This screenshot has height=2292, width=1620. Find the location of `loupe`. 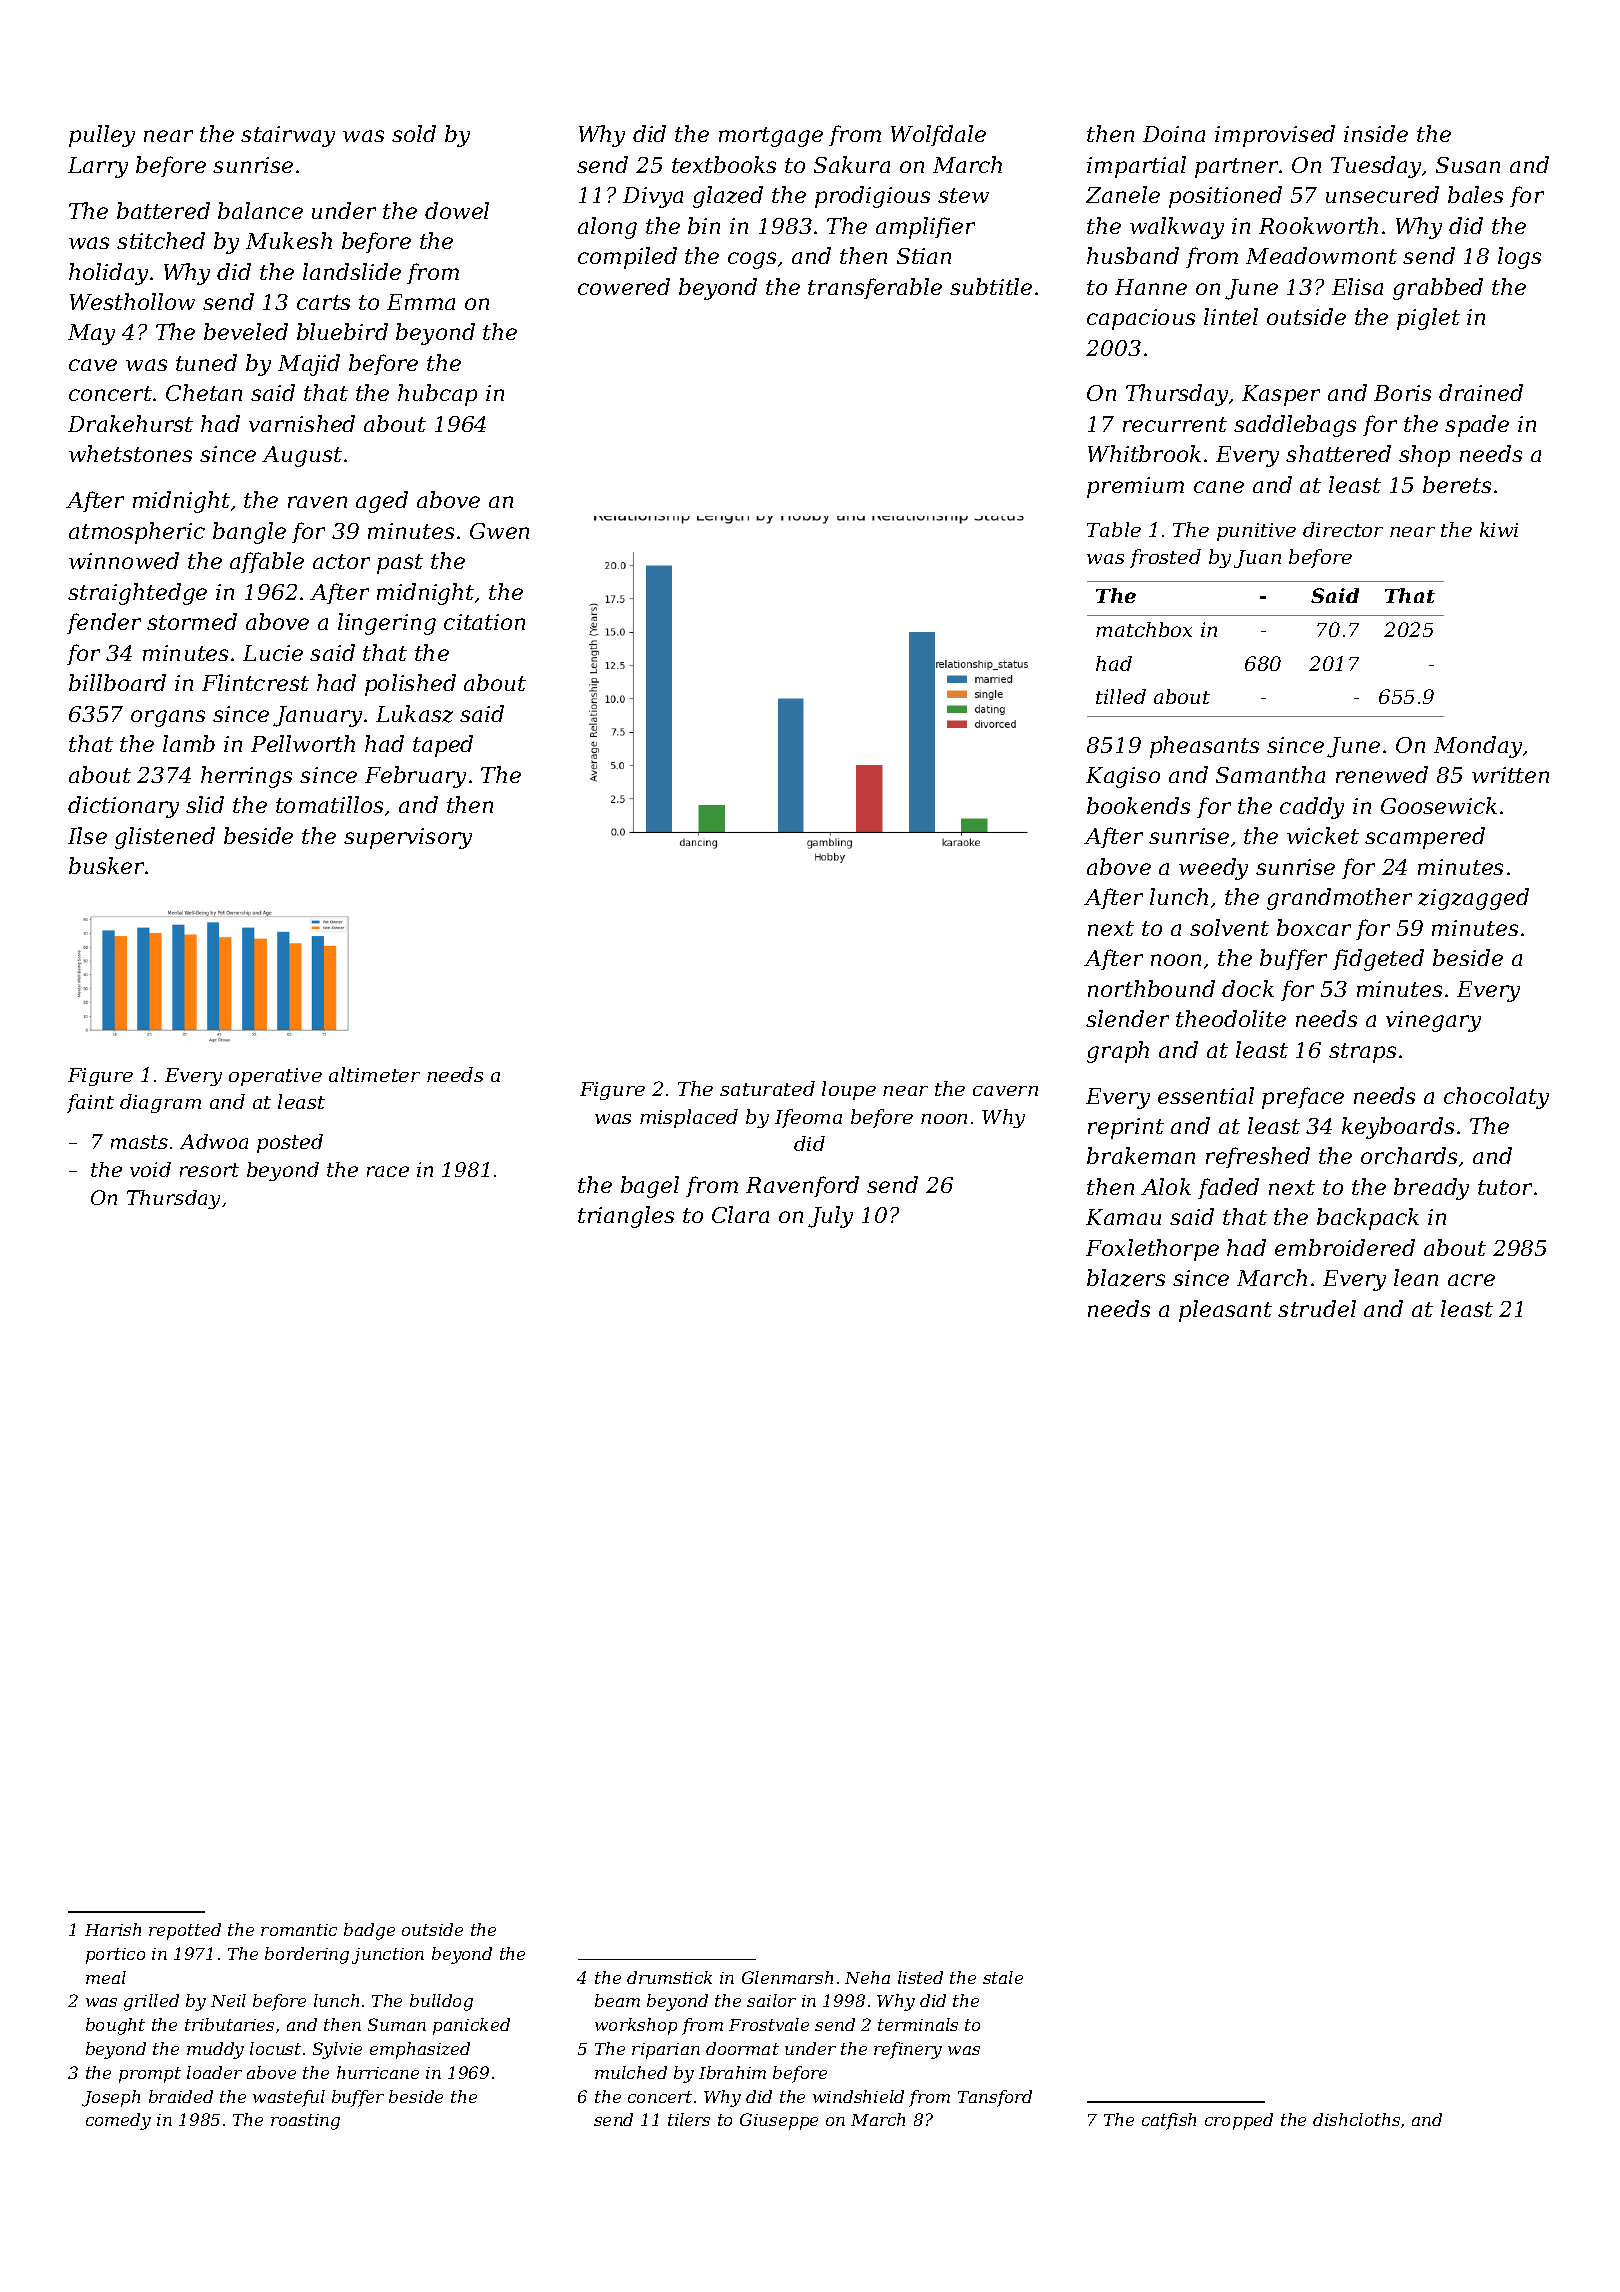

loupe is located at coordinates (849, 1090).
